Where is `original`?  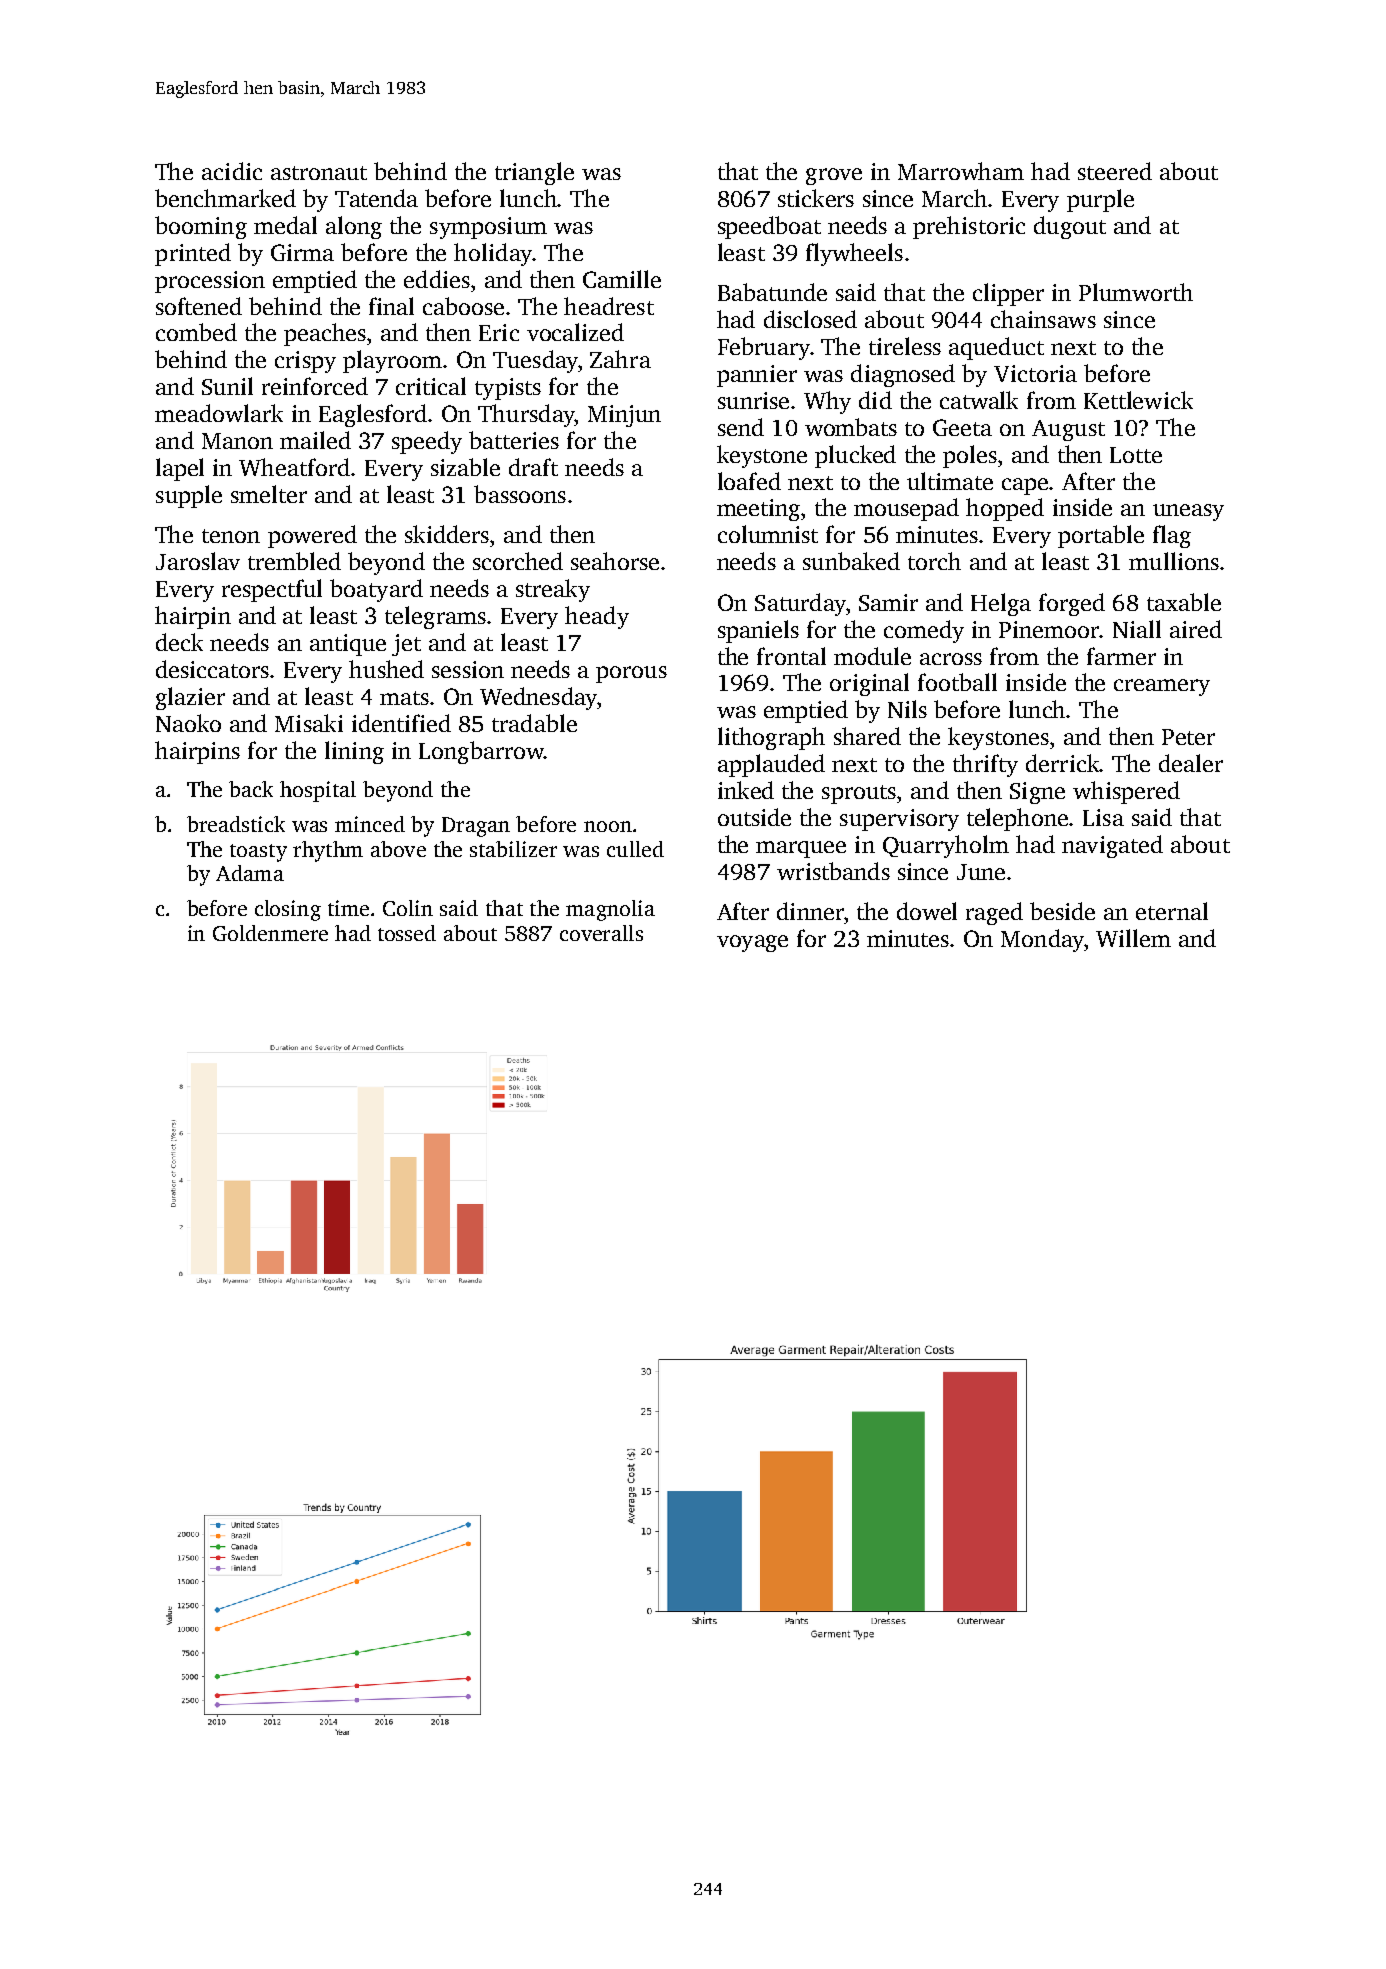
original is located at coordinates (869, 684).
